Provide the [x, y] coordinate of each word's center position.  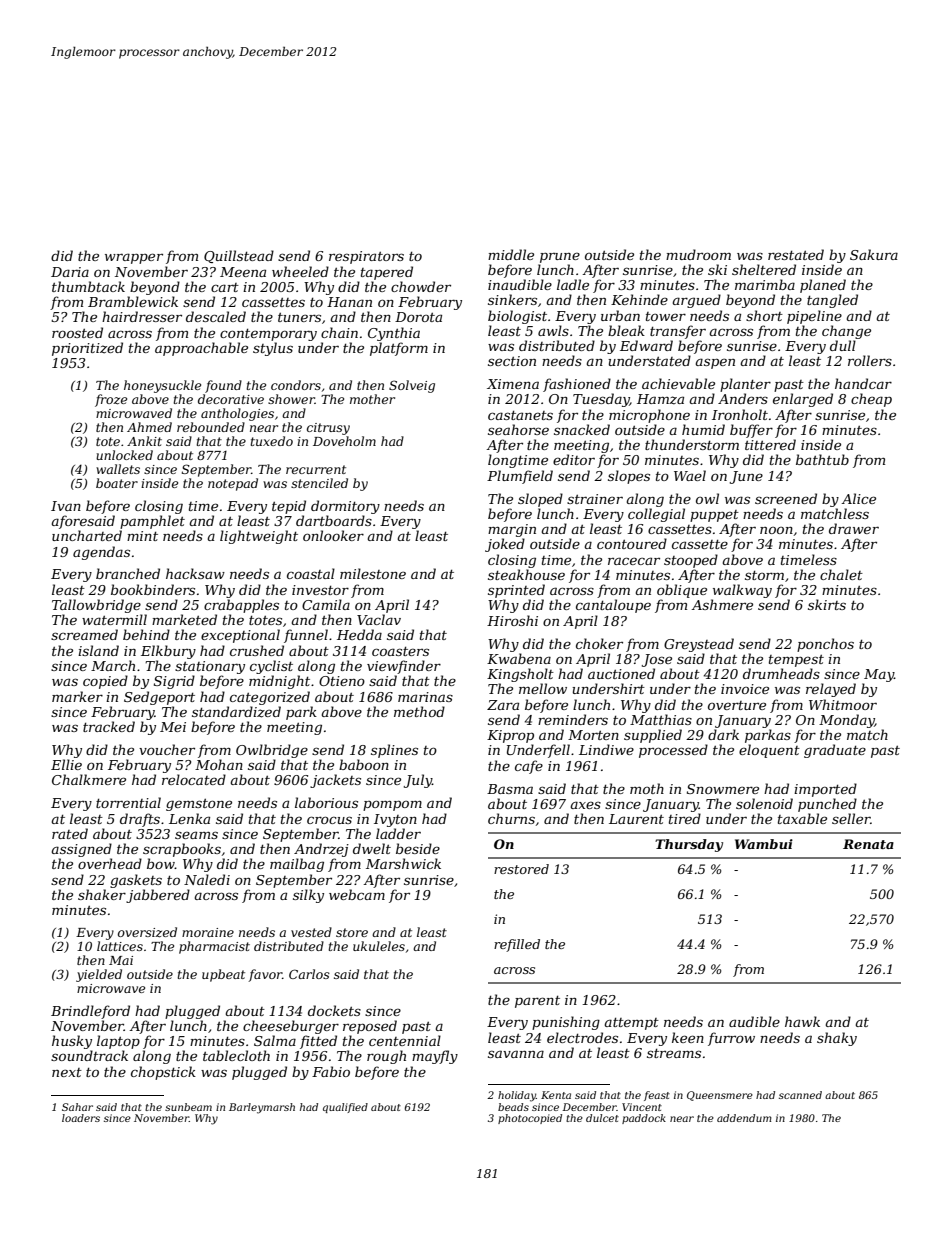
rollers [870, 360]
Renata [868, 844]
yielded [99, 975]
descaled [216, 316]
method [419, 711]
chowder [421, 286]
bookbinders [153, 589]
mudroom [698, 254]
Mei [173, 727]
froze [111, 400]
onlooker [333, 535]
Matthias [661, 719]
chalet [841, 574]
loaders [81, 1118]
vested [311, 932]
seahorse [518, 429]
